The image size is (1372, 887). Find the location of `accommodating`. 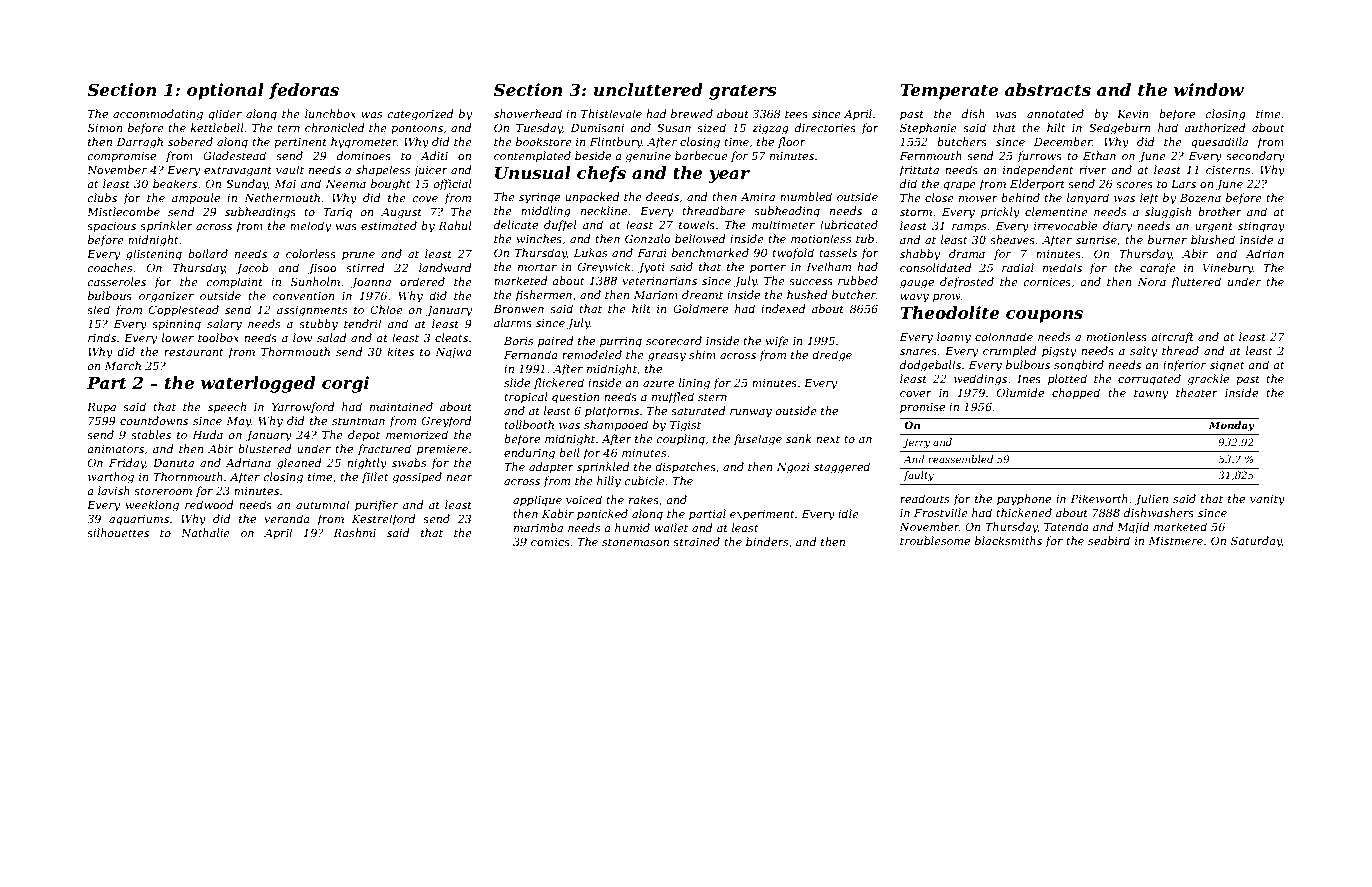

accommodating is located at coordinates (158, 115).
